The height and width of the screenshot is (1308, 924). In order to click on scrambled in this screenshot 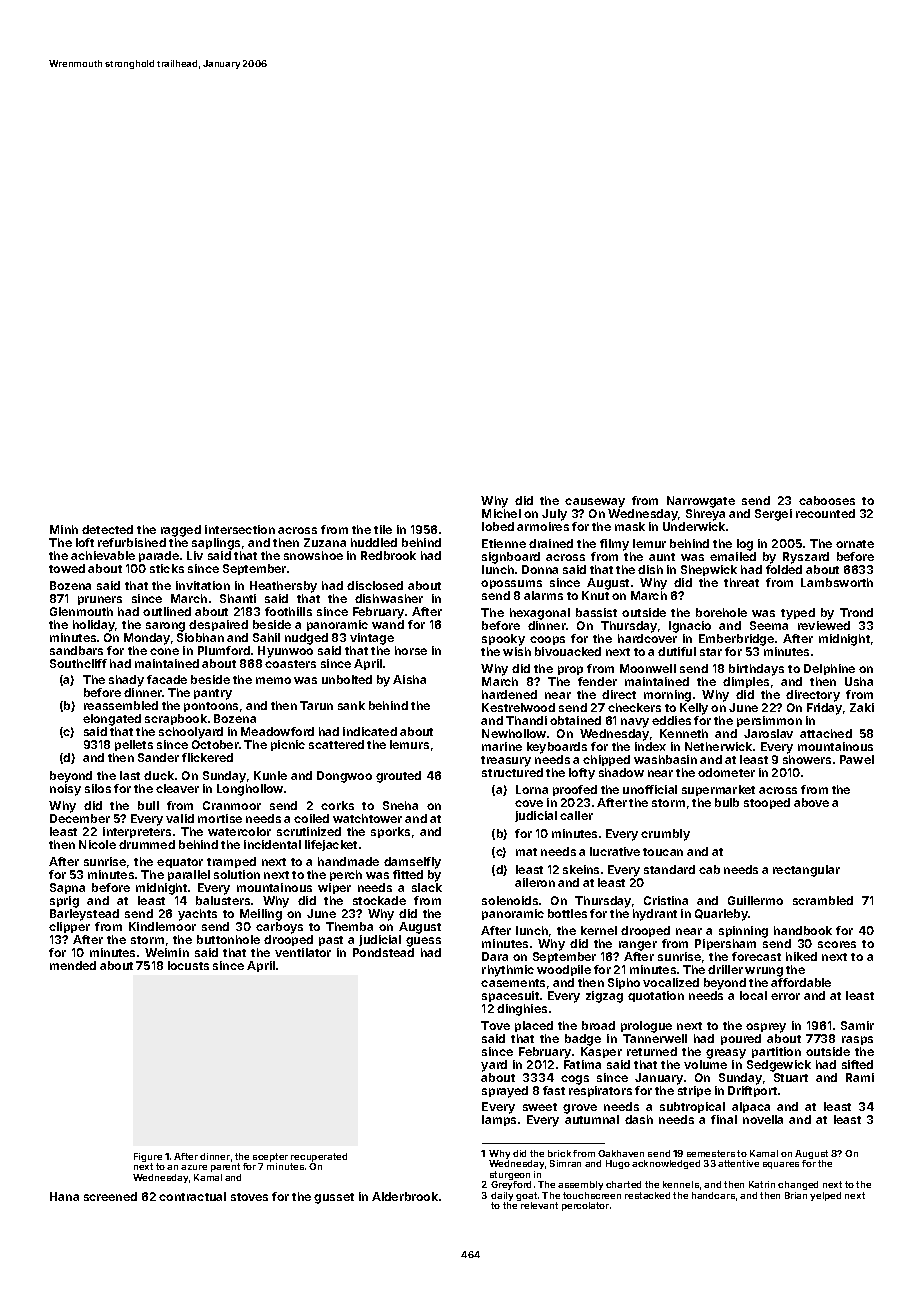, I will do `click(823, 900)`.
